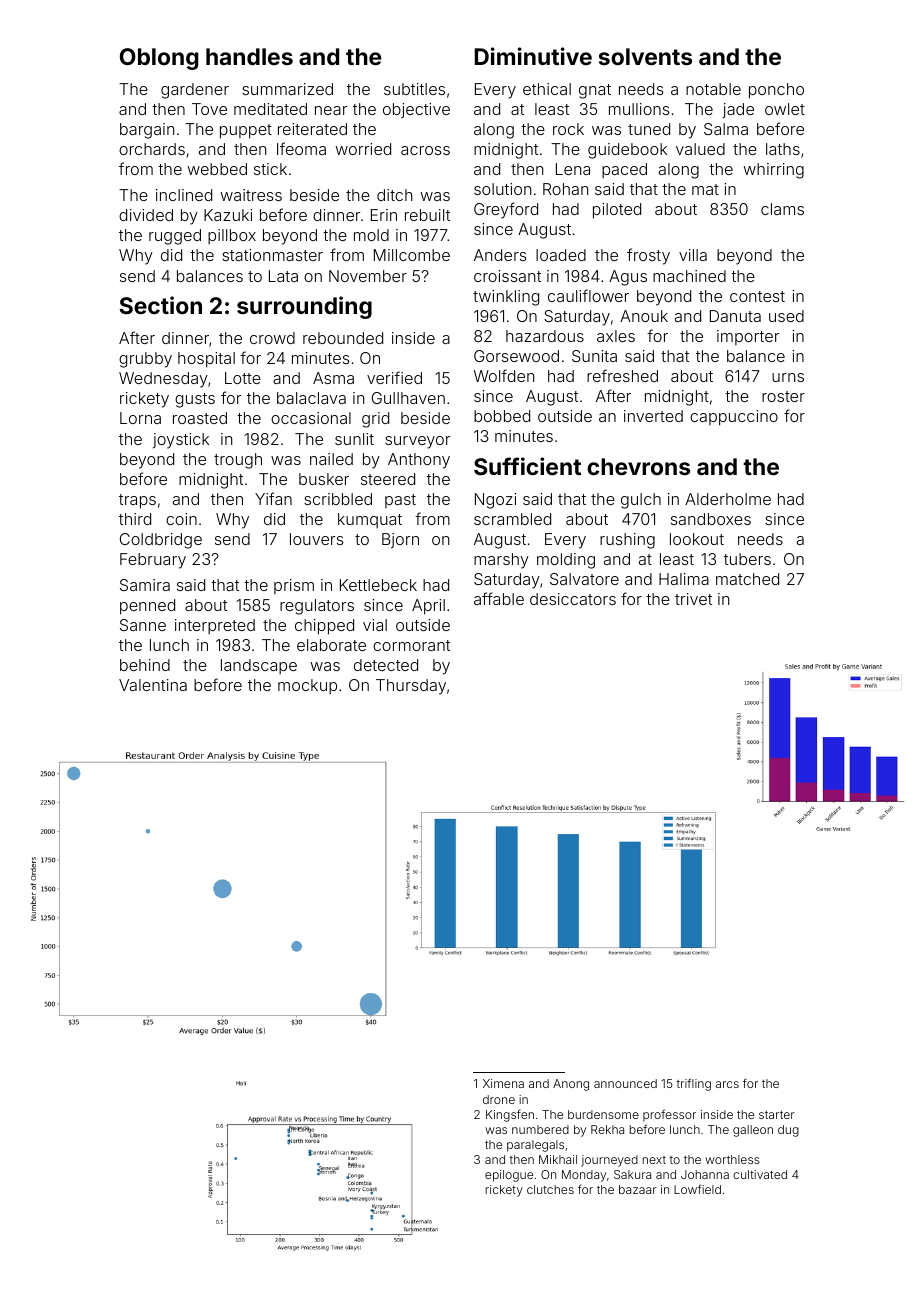 The image size is (924, 1308). Describe the element at coordinates (533, 56) in the screenshot. I see `Diminutive` at that location.
